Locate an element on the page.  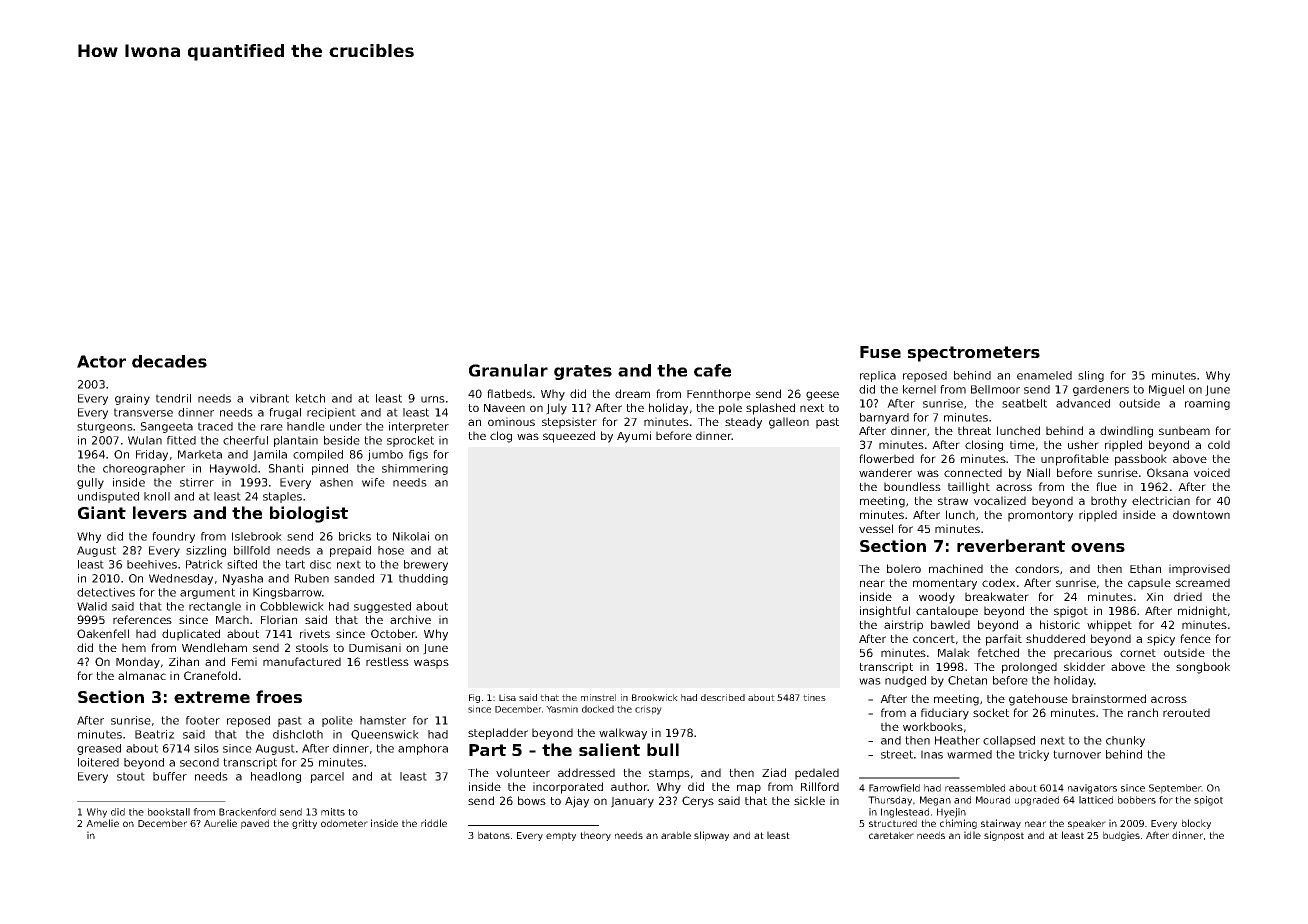
gritty is located at coordinates (304, 824).
